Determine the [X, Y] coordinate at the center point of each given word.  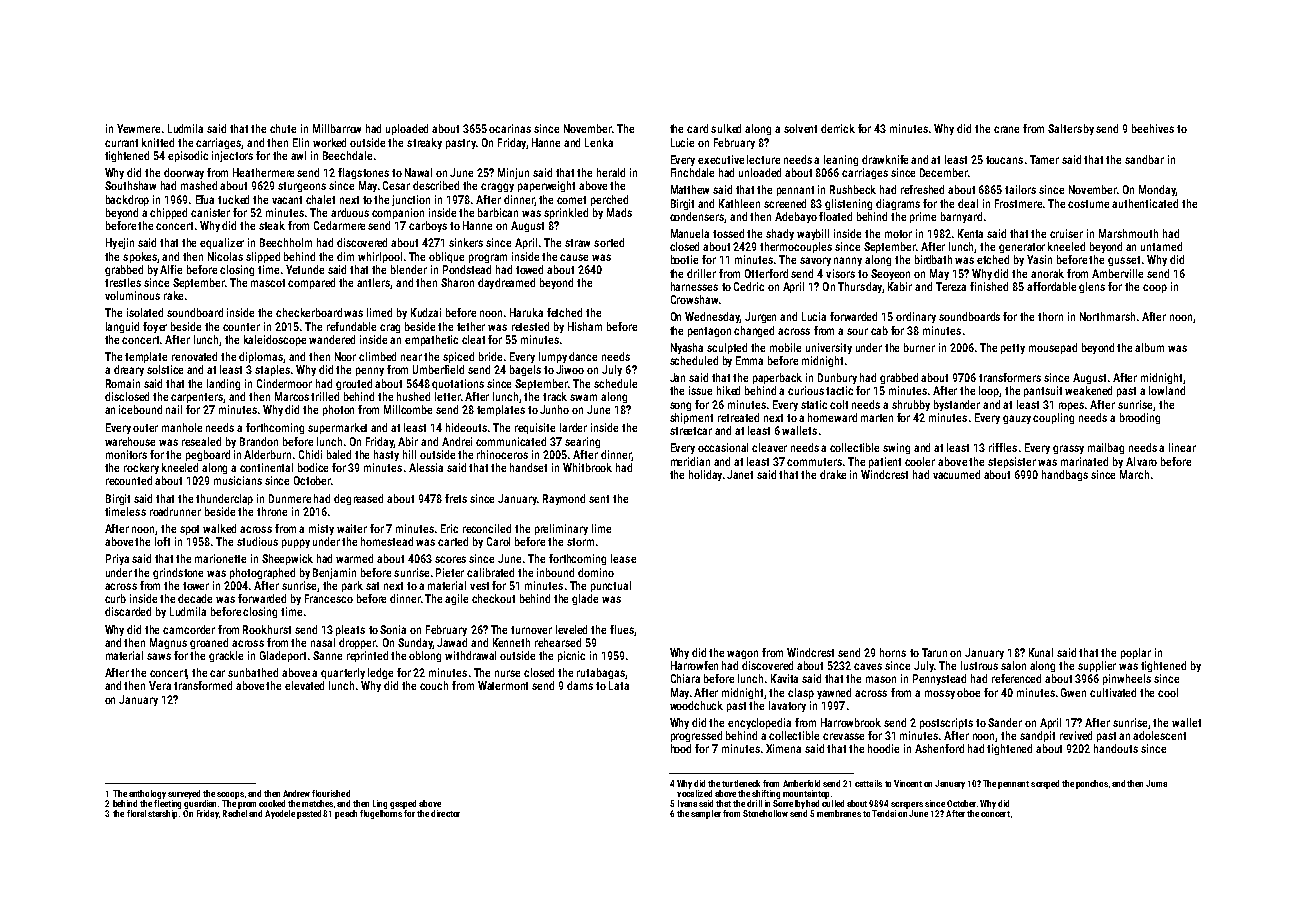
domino [596, 572]
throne [272, 511]
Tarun [934, 652]
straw [577, 243]
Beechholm [286, 242]
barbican [498, 212]
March [1134, 474]
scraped [1045, 784]
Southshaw [130, 185]
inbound [555, 572]
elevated [304, 685]
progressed [696, 736]
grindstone [178, 573]
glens [1092, 287]
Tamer [1044, 159]
